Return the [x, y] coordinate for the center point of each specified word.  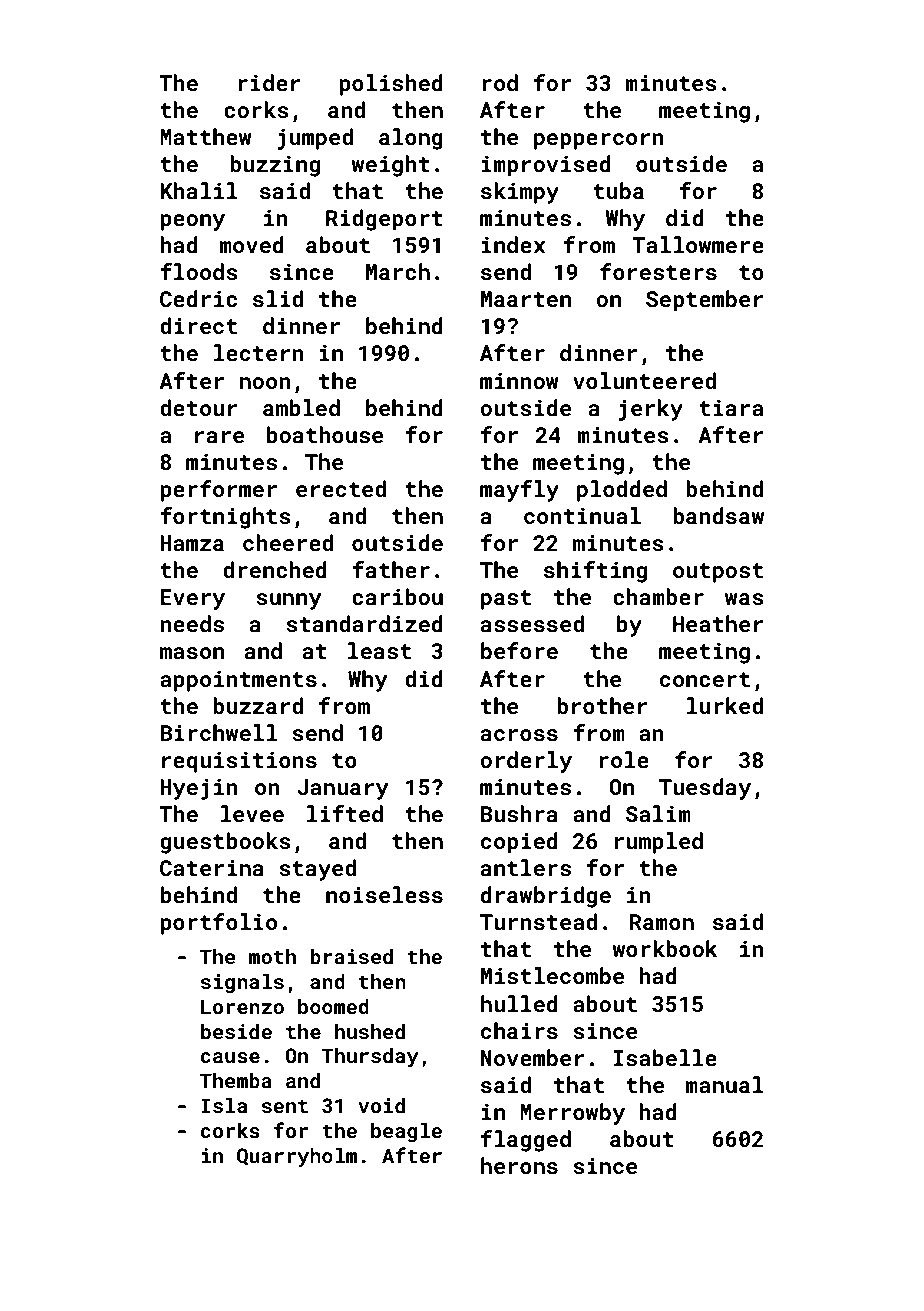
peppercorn [599, 141]
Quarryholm [297, 1158]
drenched [275, 569]
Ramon [662, 922]
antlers [526, 867]
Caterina [212, 868]
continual [582, 515]
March [398, 271]
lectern [259, 352]
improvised [546, 166]
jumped [315, 139]
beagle [406, 1132]
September [705, 301]
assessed [532, 623]
